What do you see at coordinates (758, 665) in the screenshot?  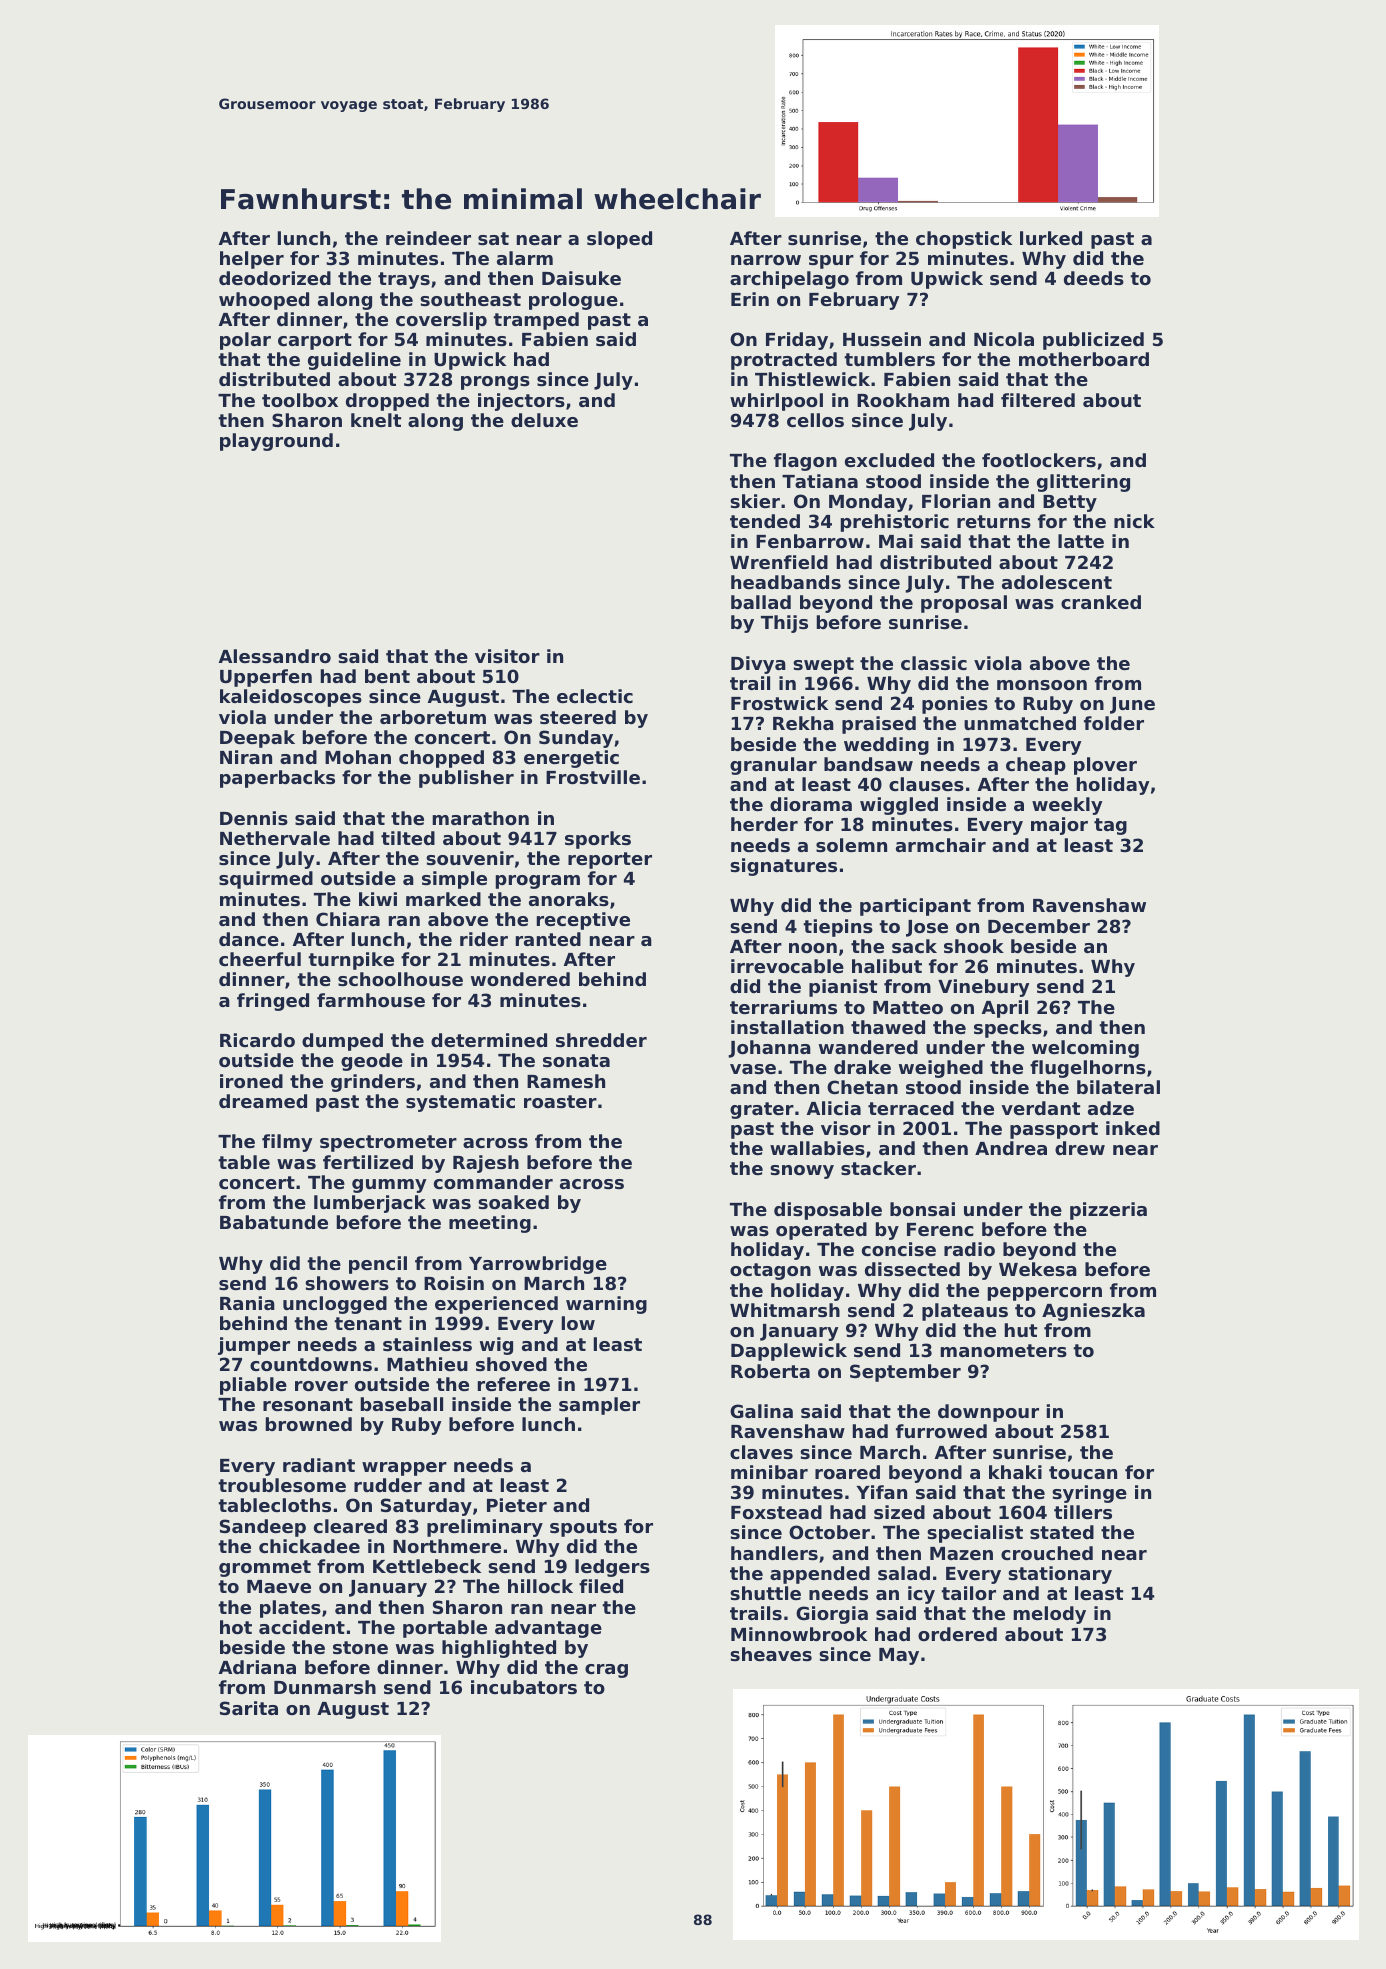 I see `Divya` at bounding box center [758, 665].
